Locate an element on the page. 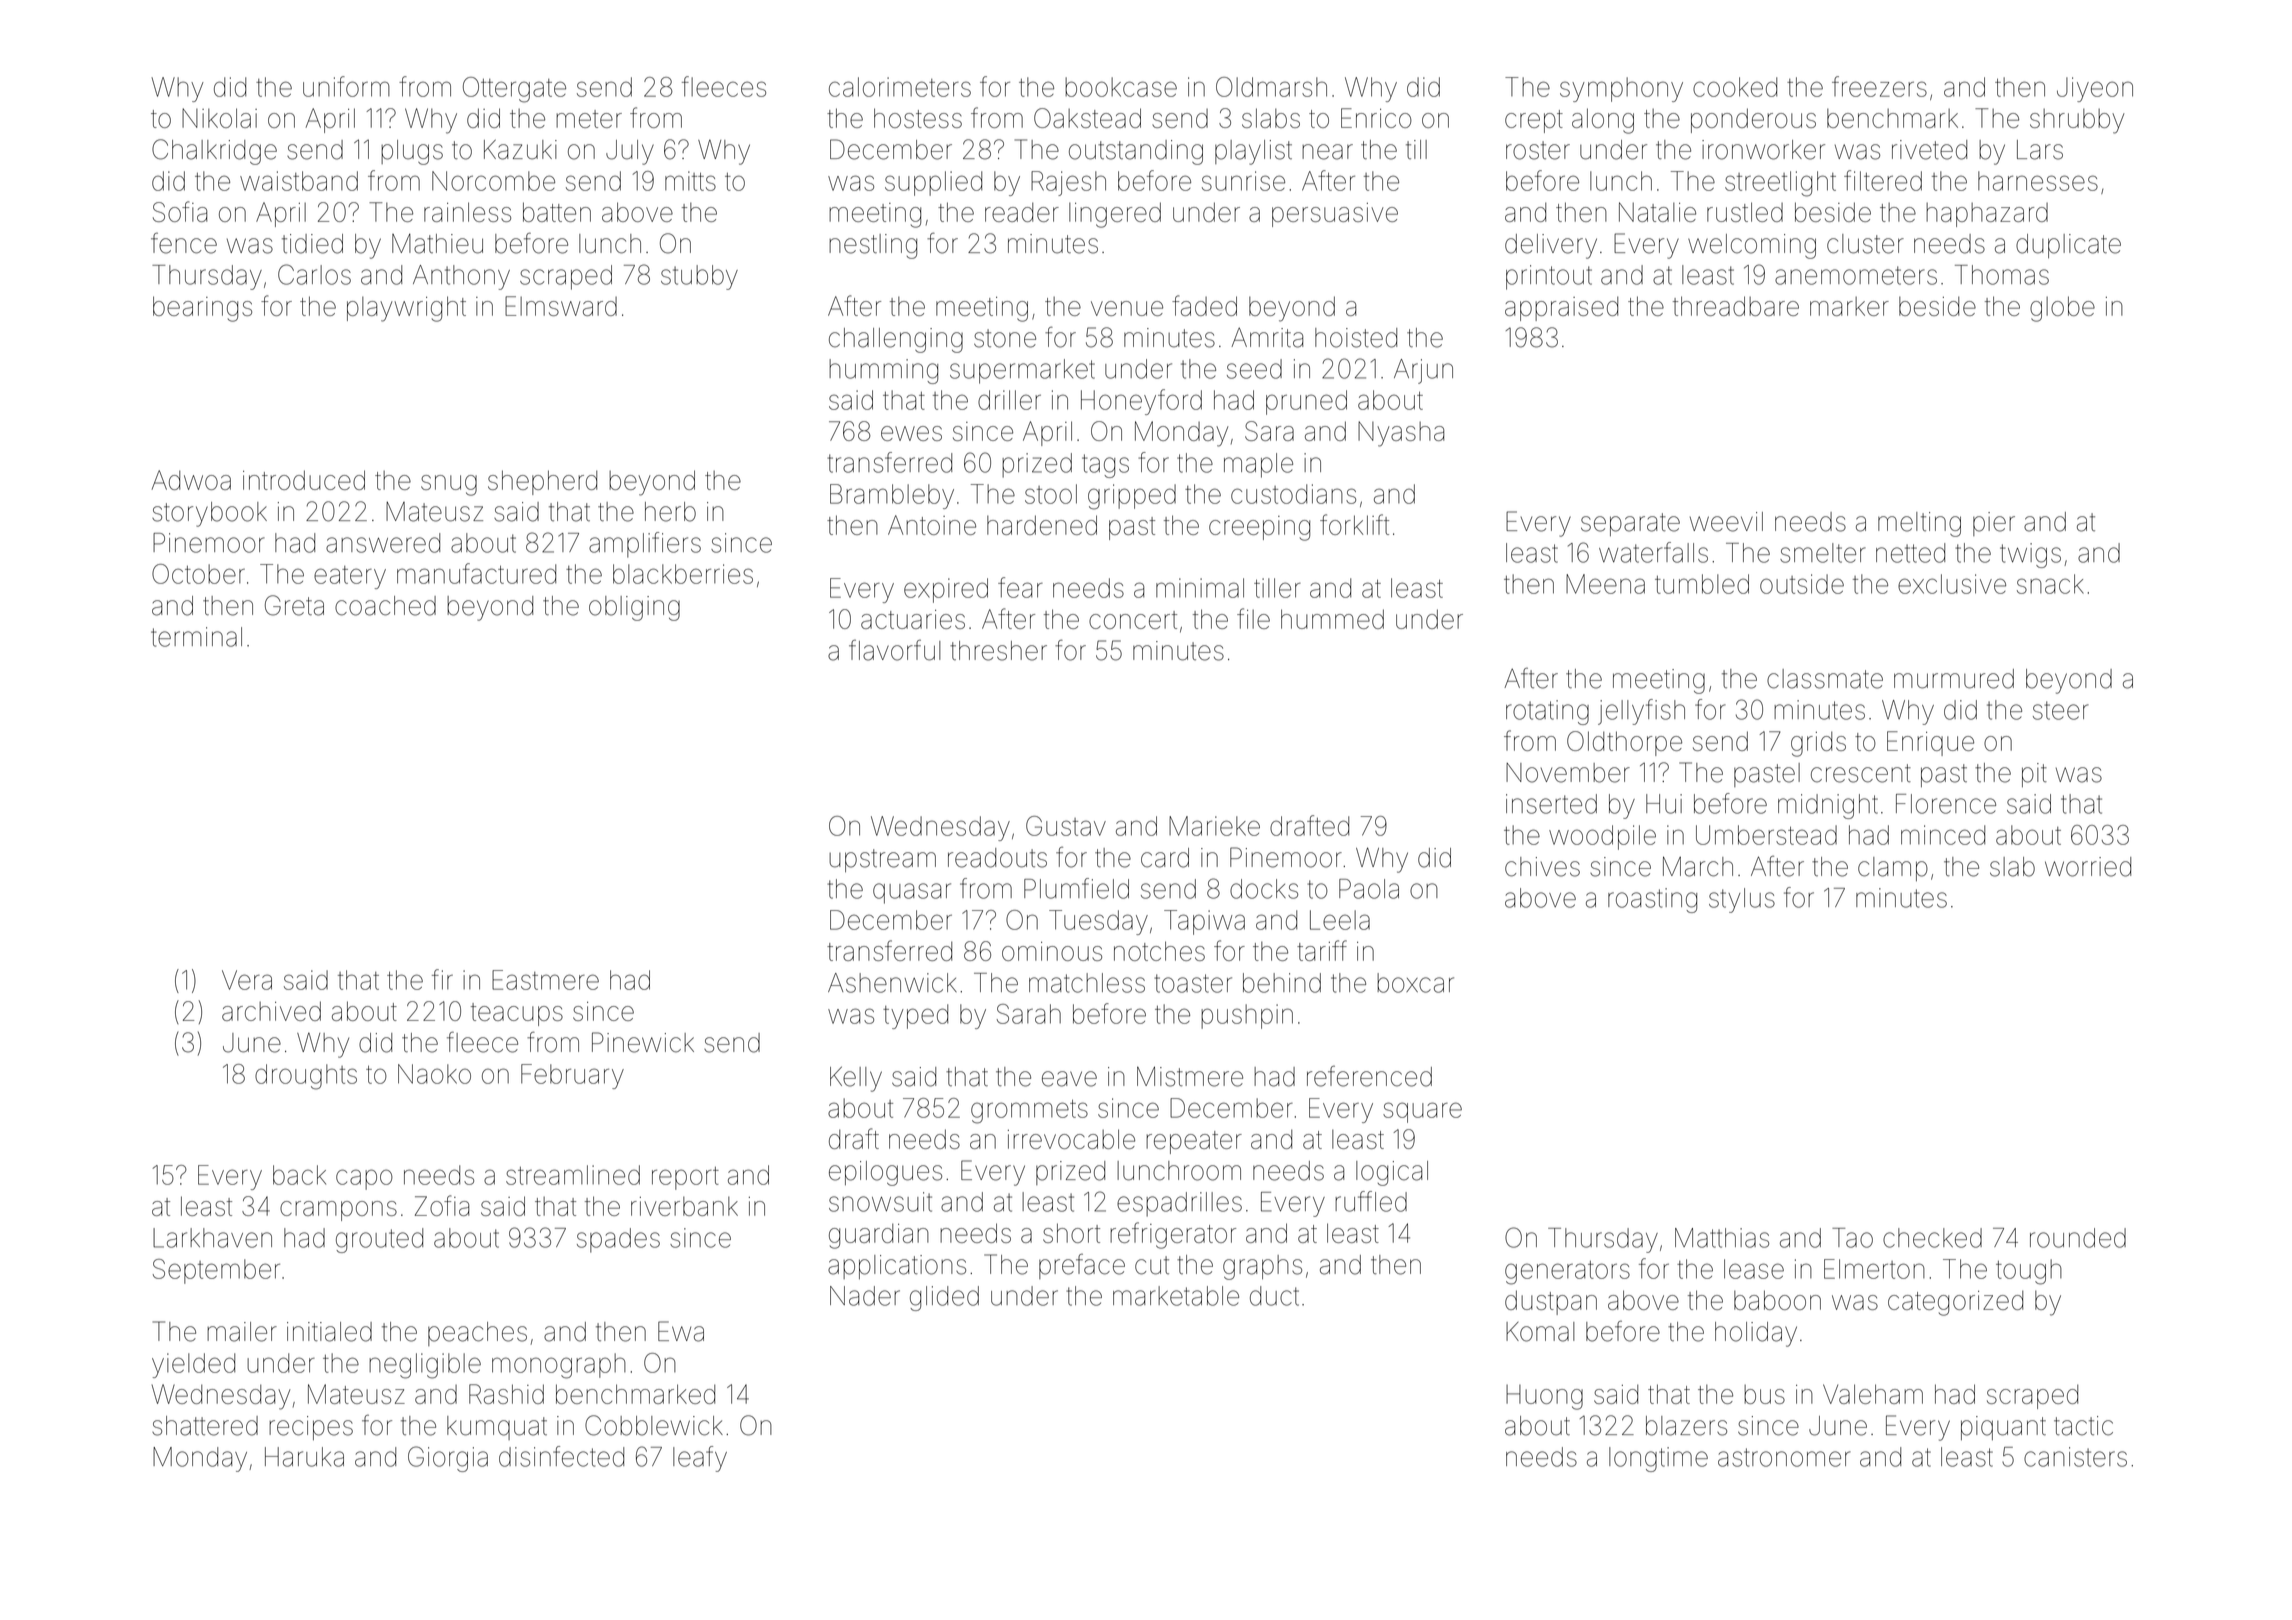 The image size is (2292, 1620). Gustav is located at coordinates (1066, 826).
